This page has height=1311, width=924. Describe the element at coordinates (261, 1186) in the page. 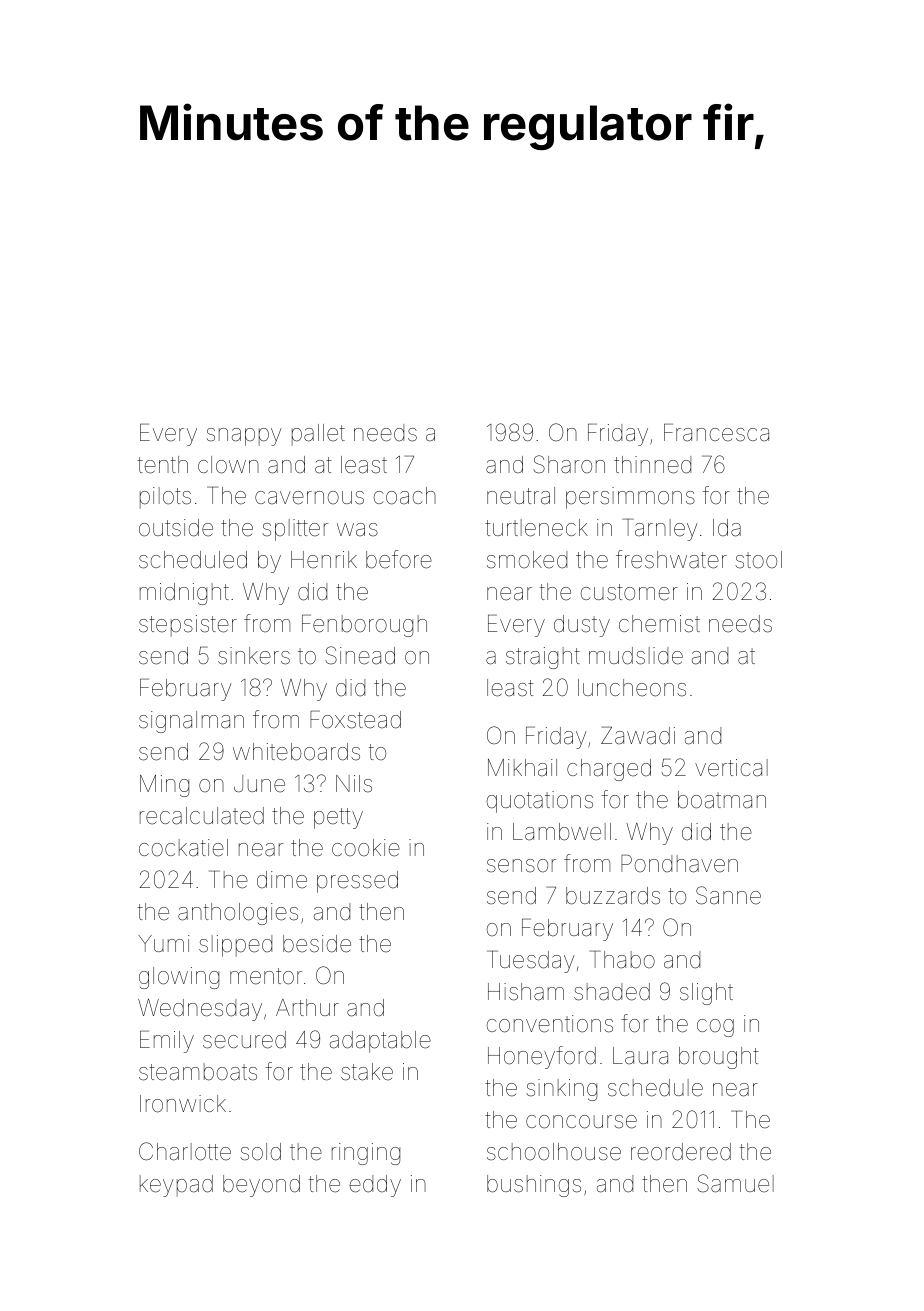

I see `beyond` at that location.
